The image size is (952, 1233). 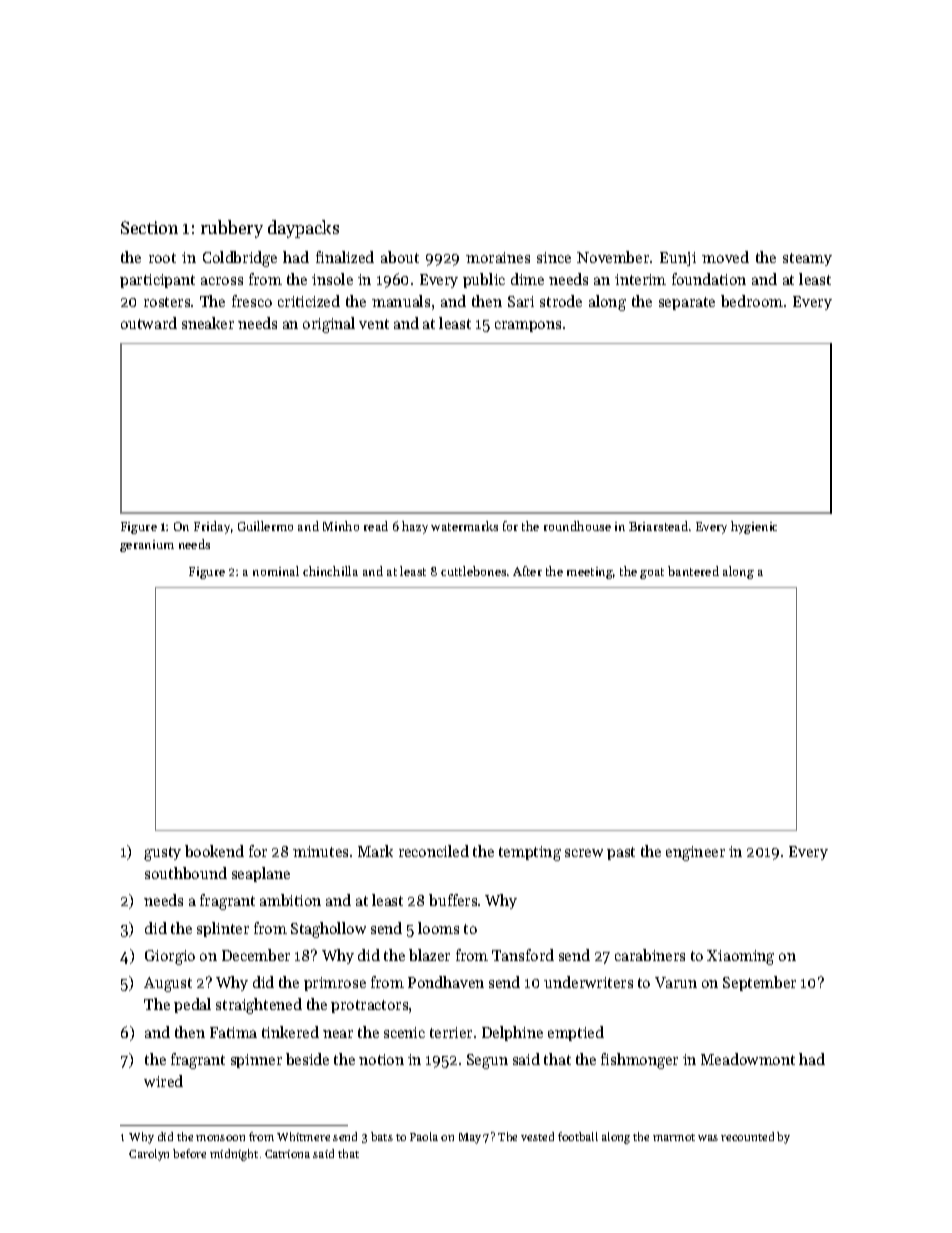 What do you see at coordinates (759, 983) in the screenshot?
I see `September` at bounding box center [759, 983].
